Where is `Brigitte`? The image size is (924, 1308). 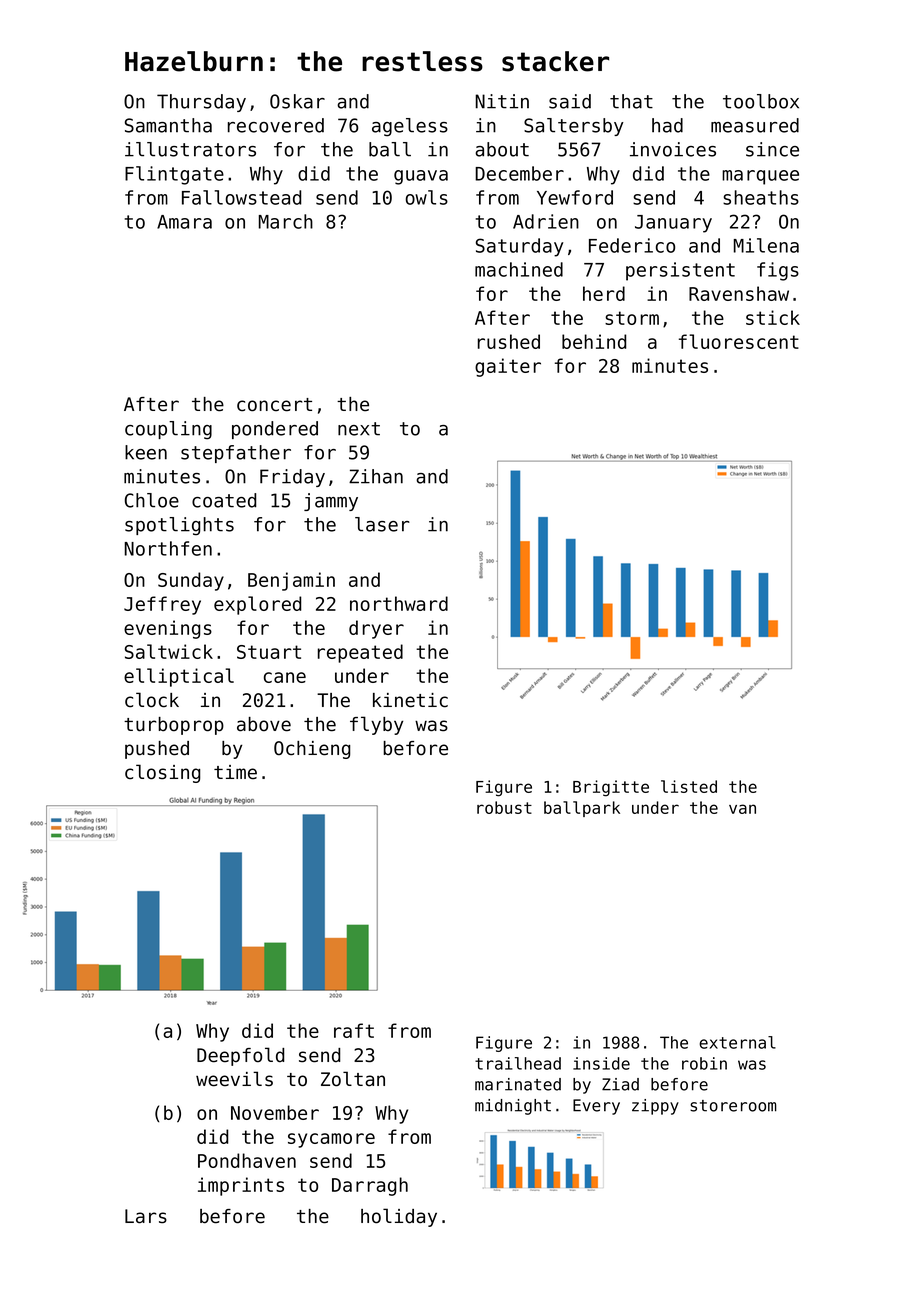 Brigitte is located at coordinates (611, 788).
